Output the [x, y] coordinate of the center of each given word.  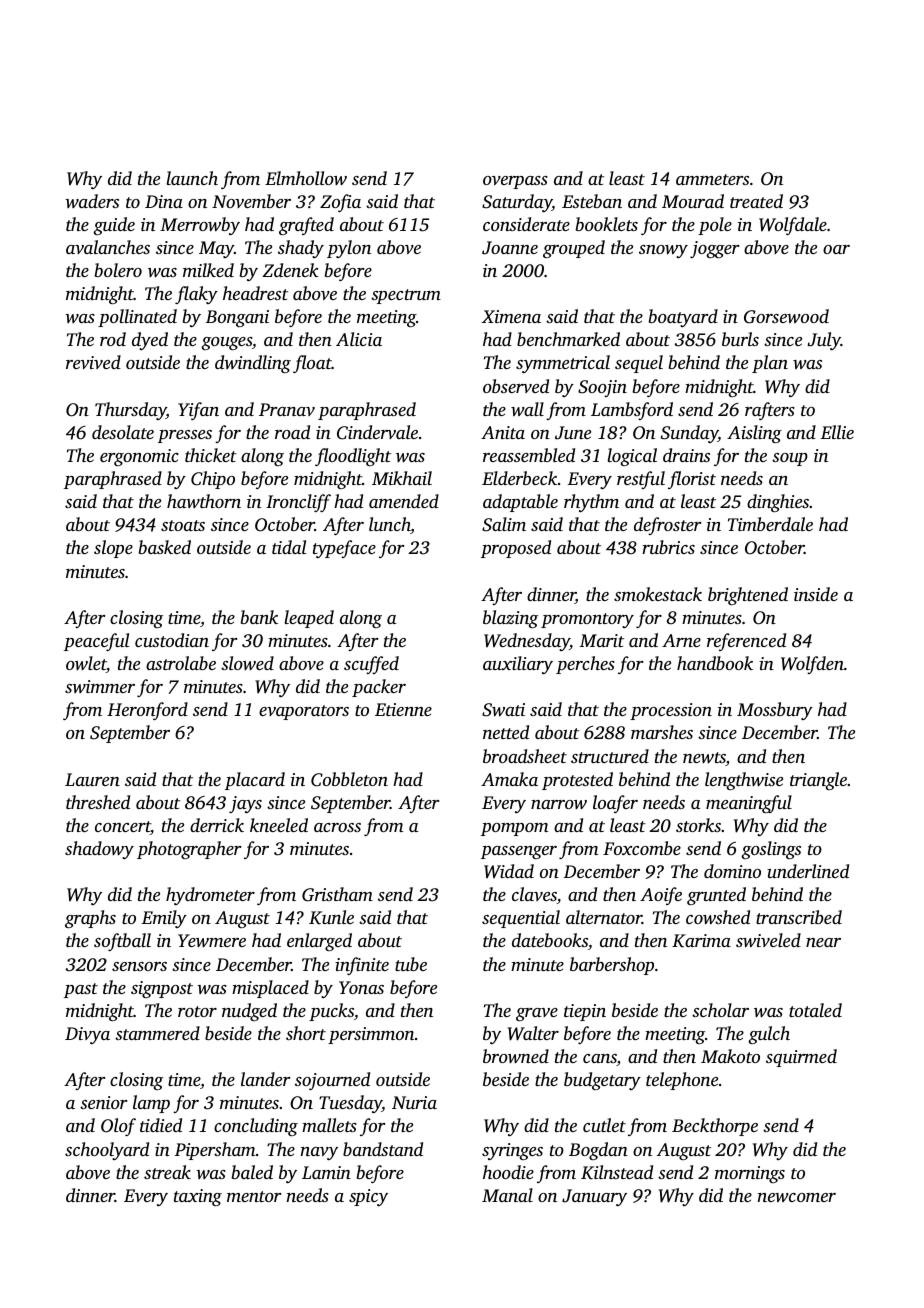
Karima [701, 941]
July [824, 341]
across [337, 827]
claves [534, 894]
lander [265, 1079]
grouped [574, 249]
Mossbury [775, 711]
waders [92, 201]
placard [255, 781]
